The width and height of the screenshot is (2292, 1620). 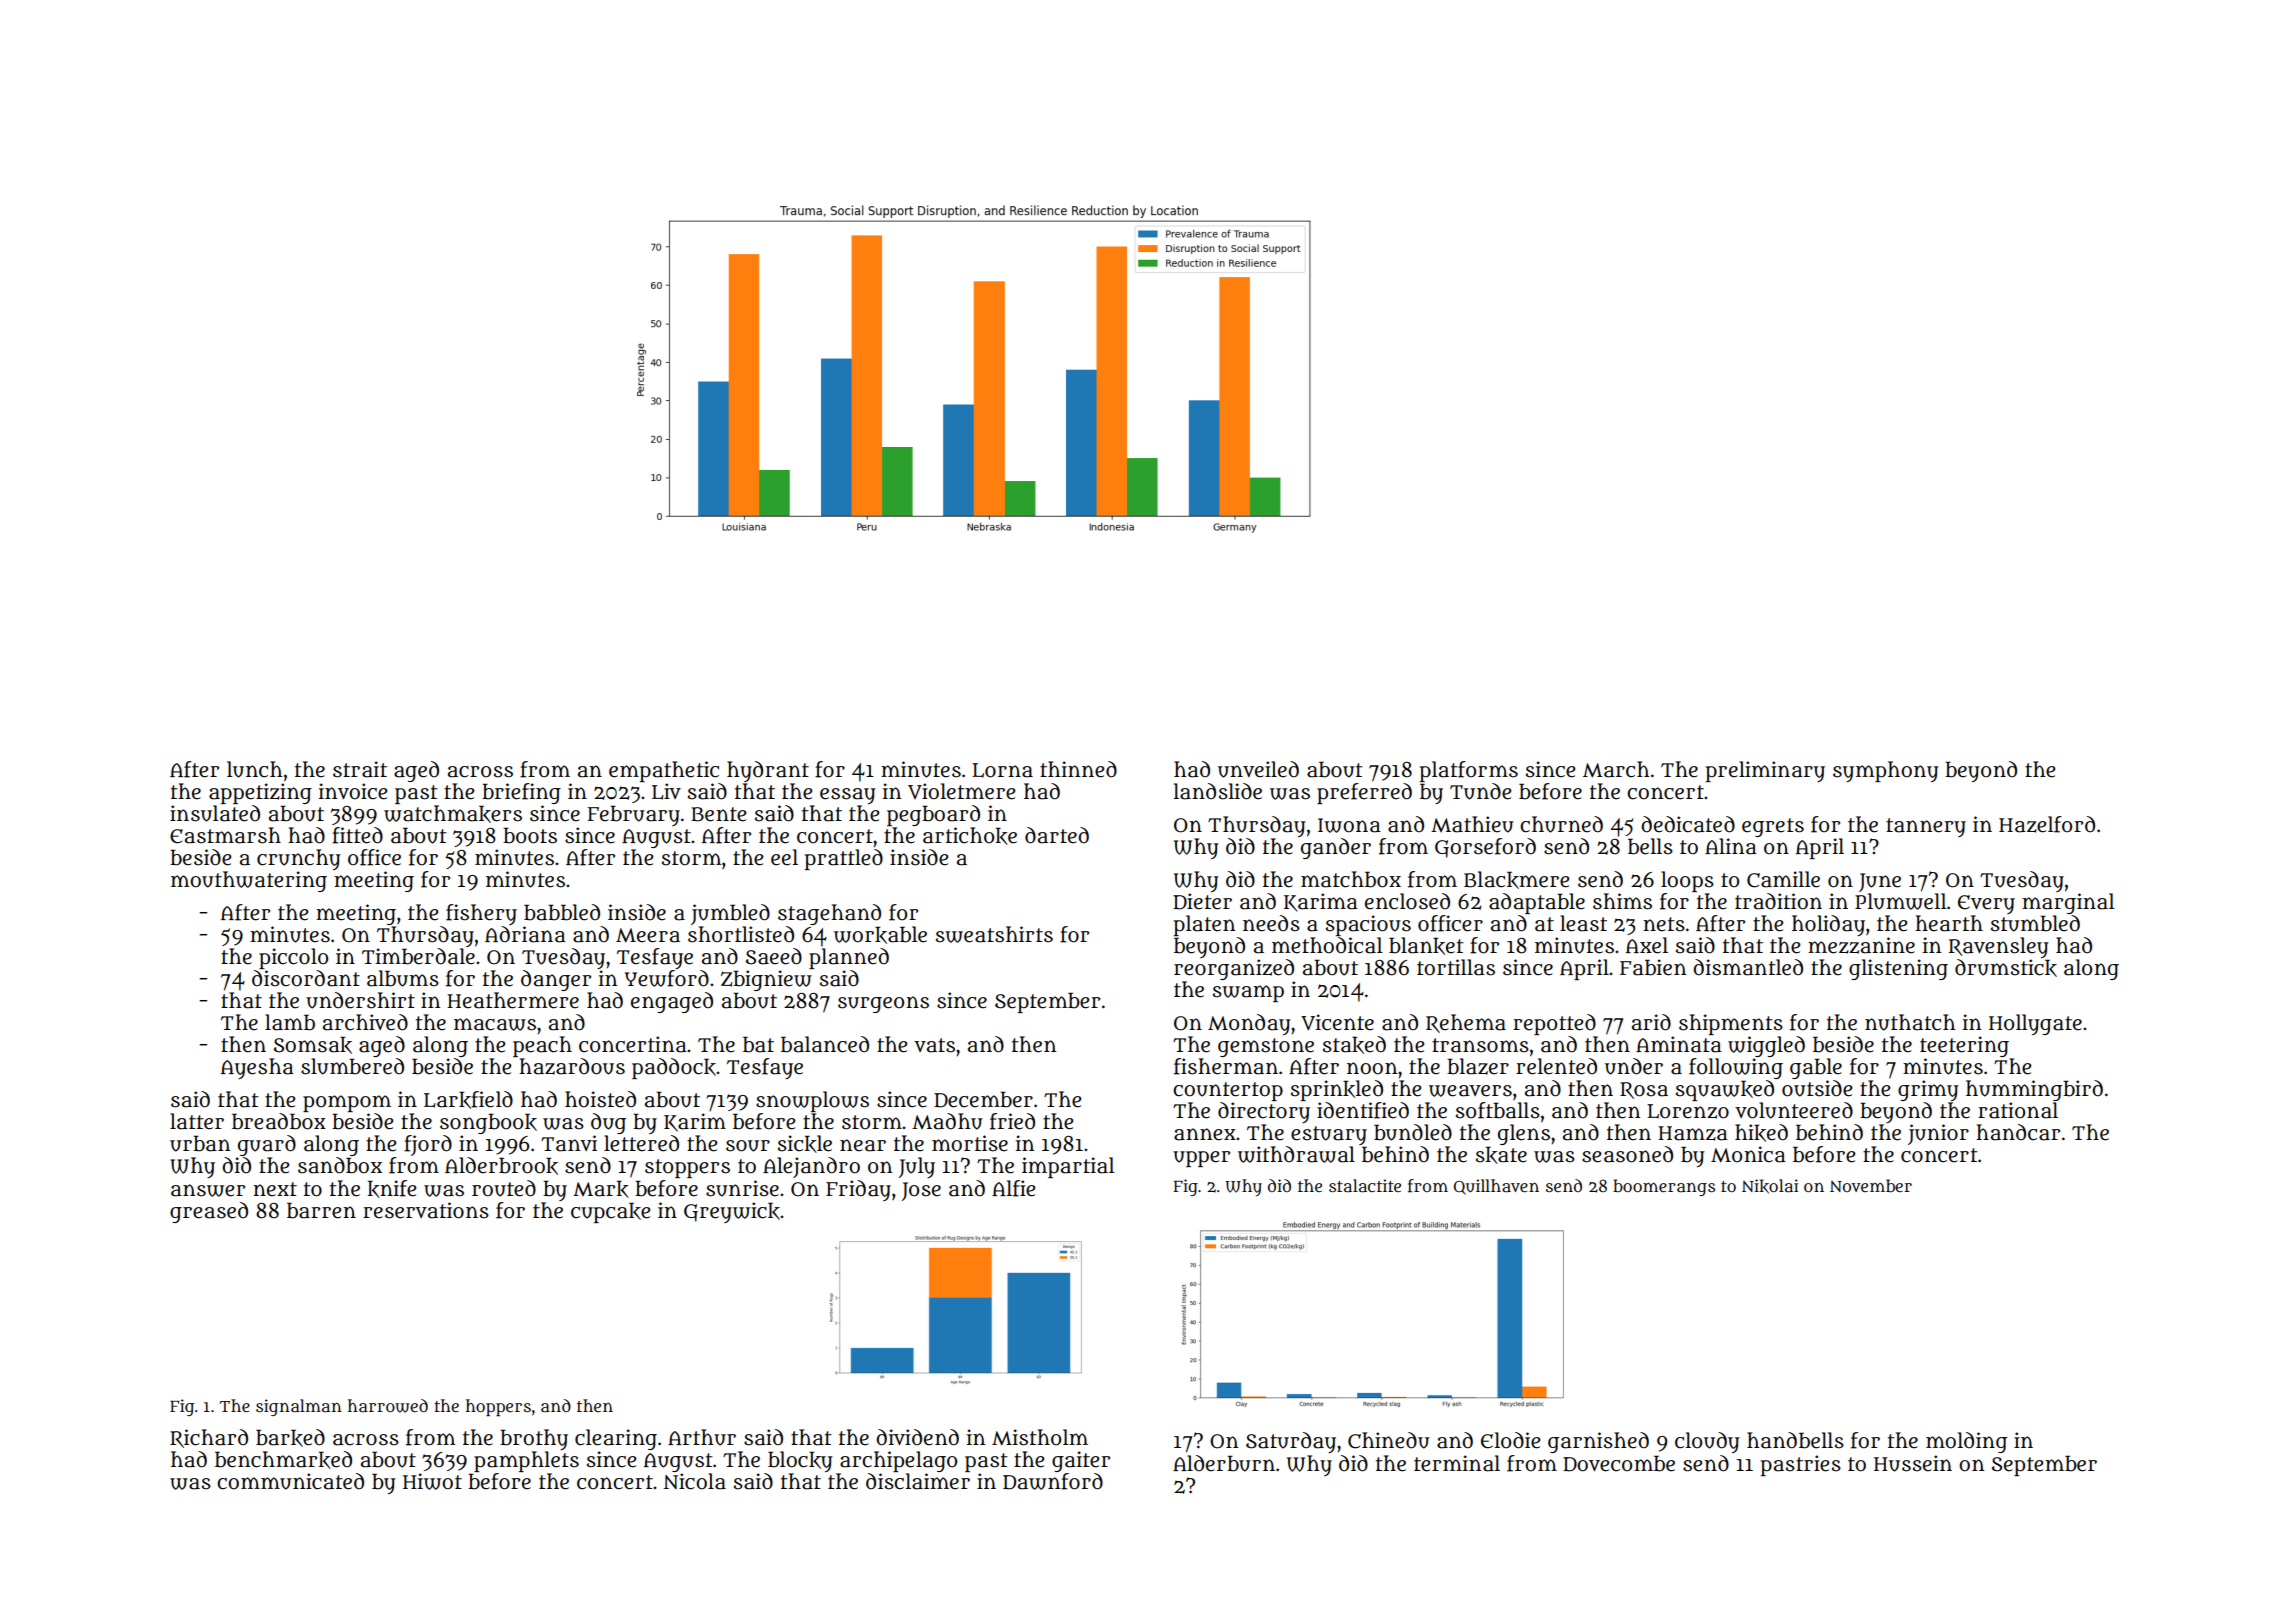 I want to click on thinned, so click(x=1078, y=769).
